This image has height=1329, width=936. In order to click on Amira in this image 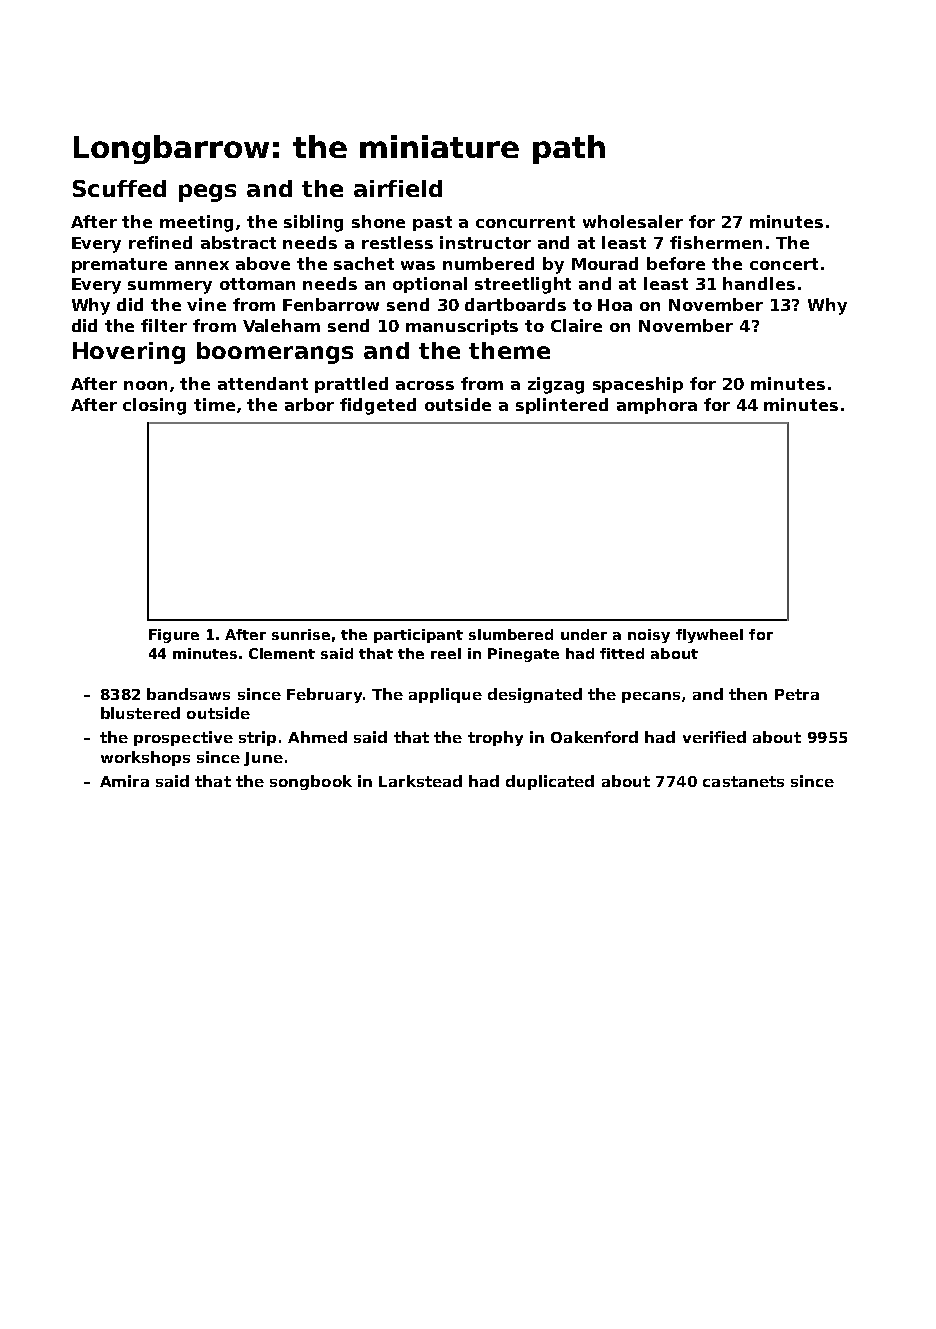, I will do `click(124, 781)`.
